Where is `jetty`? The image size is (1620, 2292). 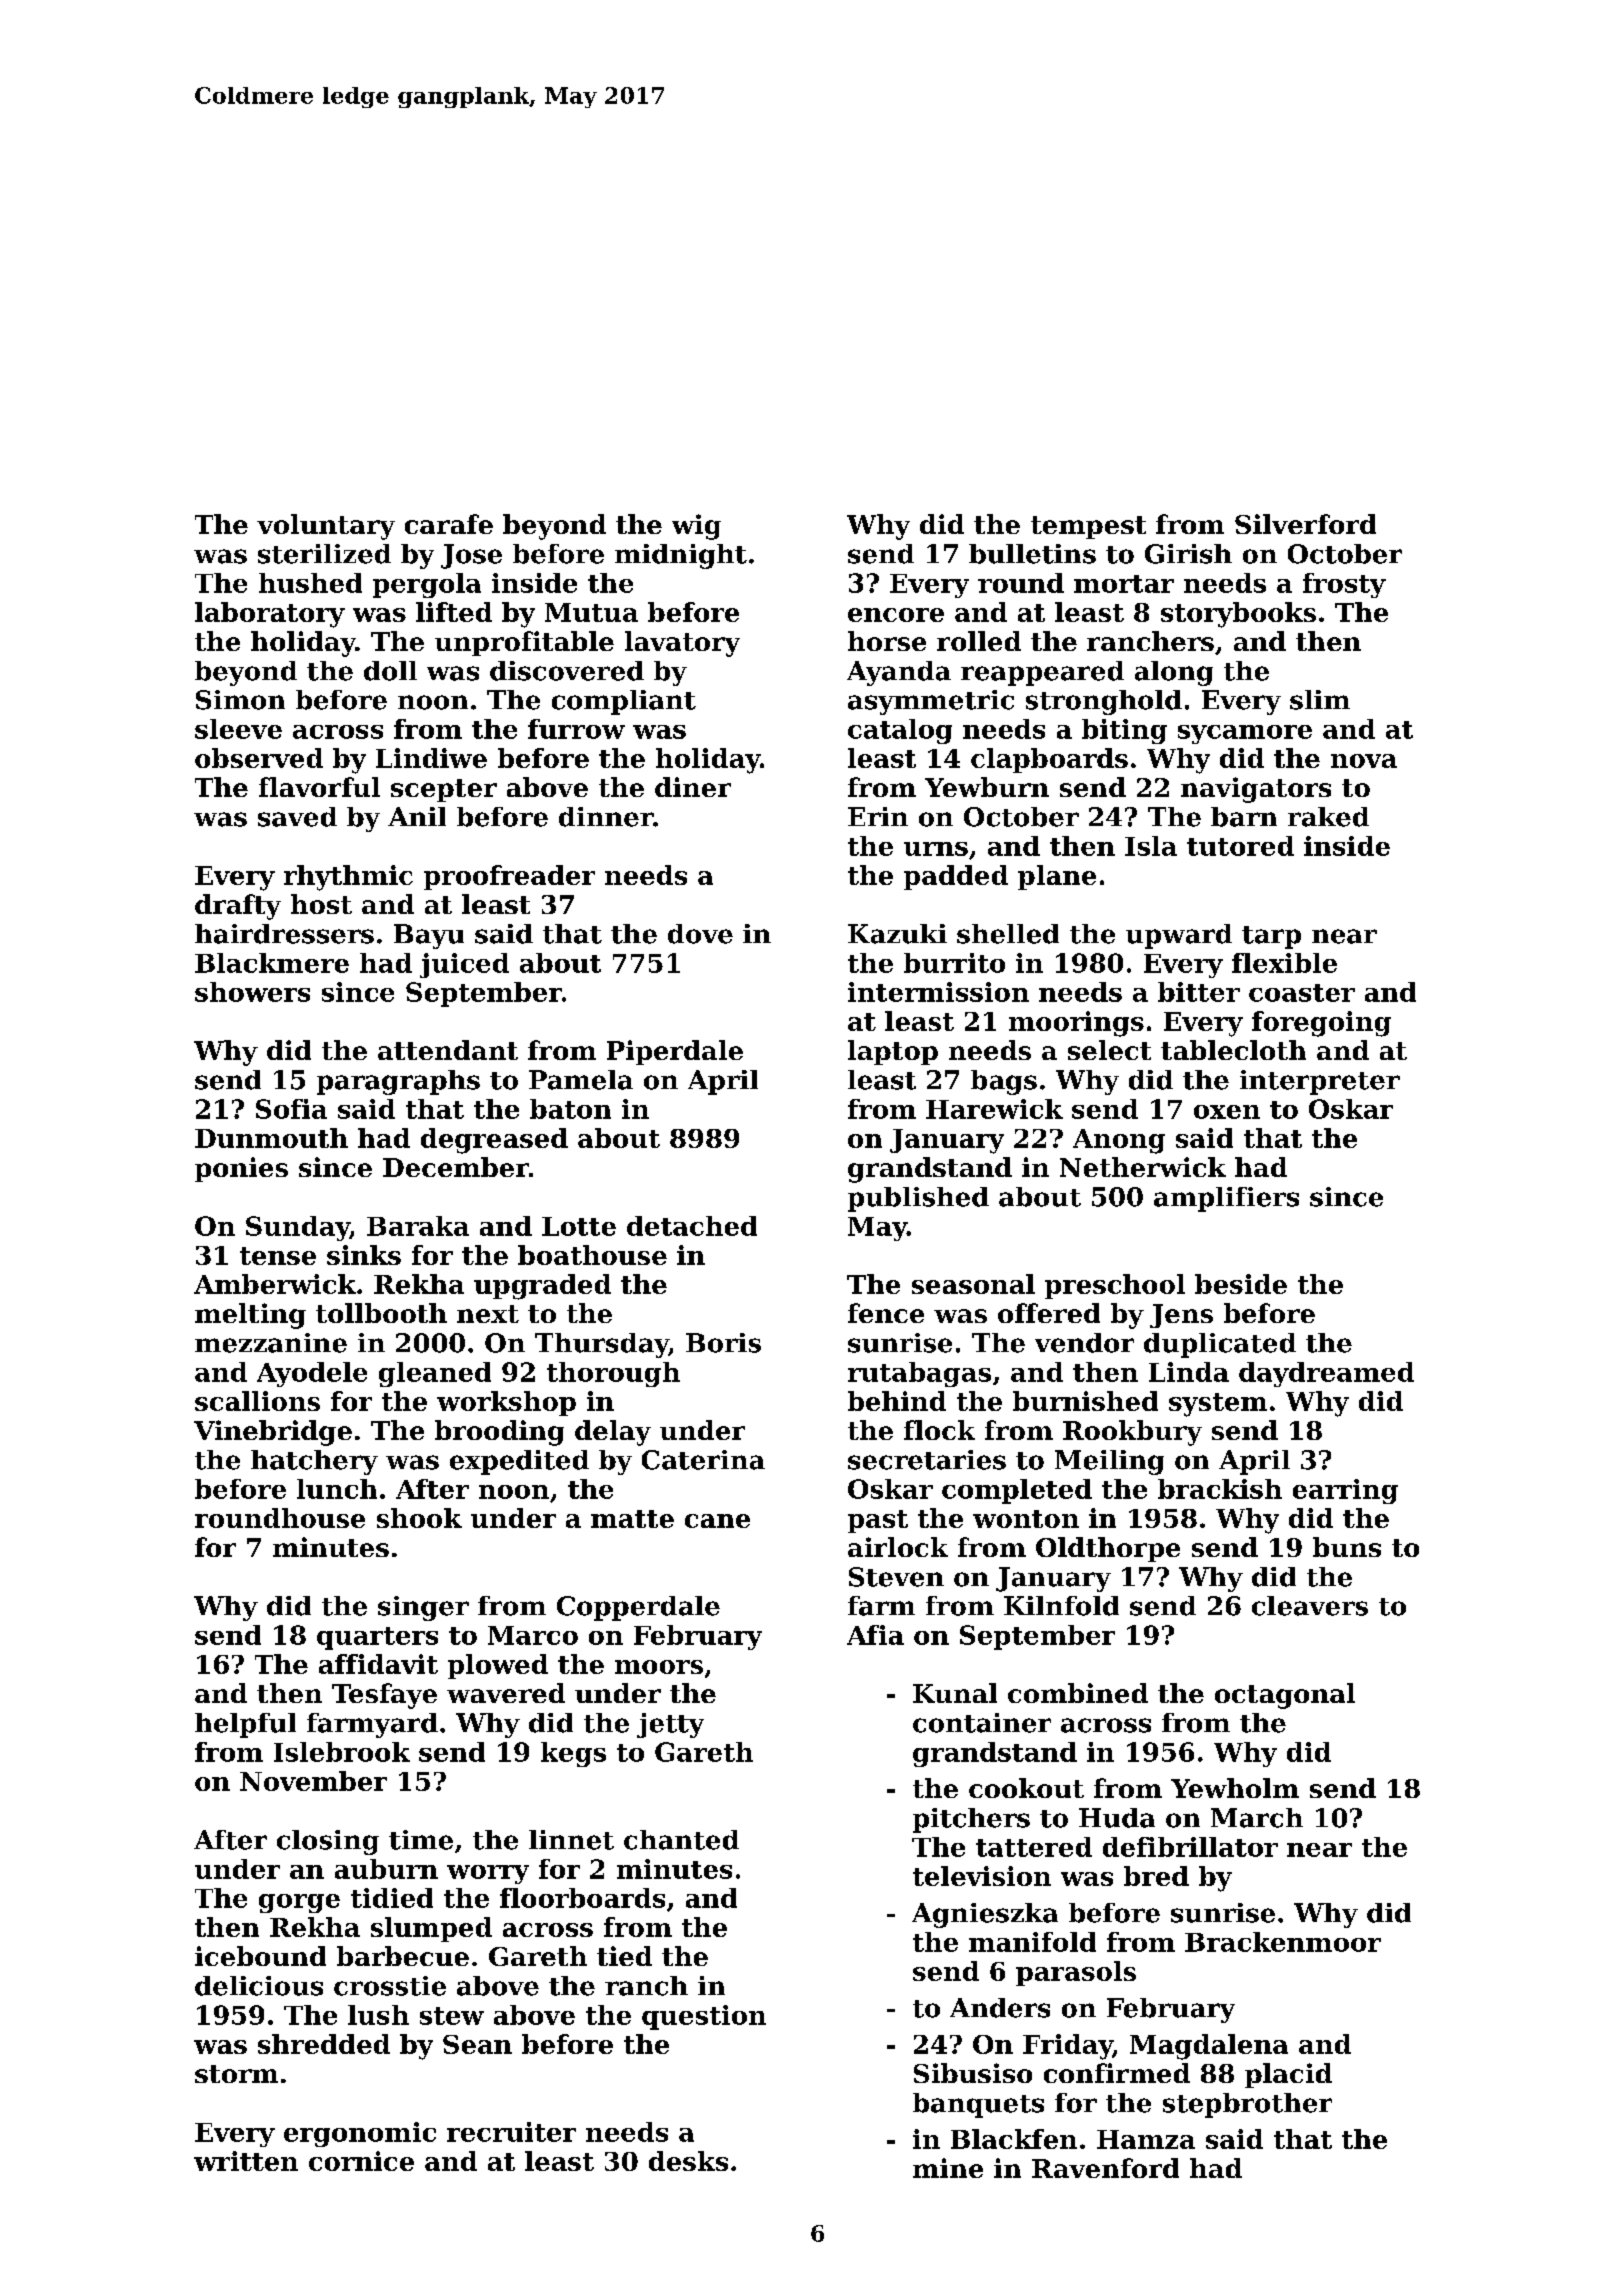 jetty is located at coordinates (670, 1725).
